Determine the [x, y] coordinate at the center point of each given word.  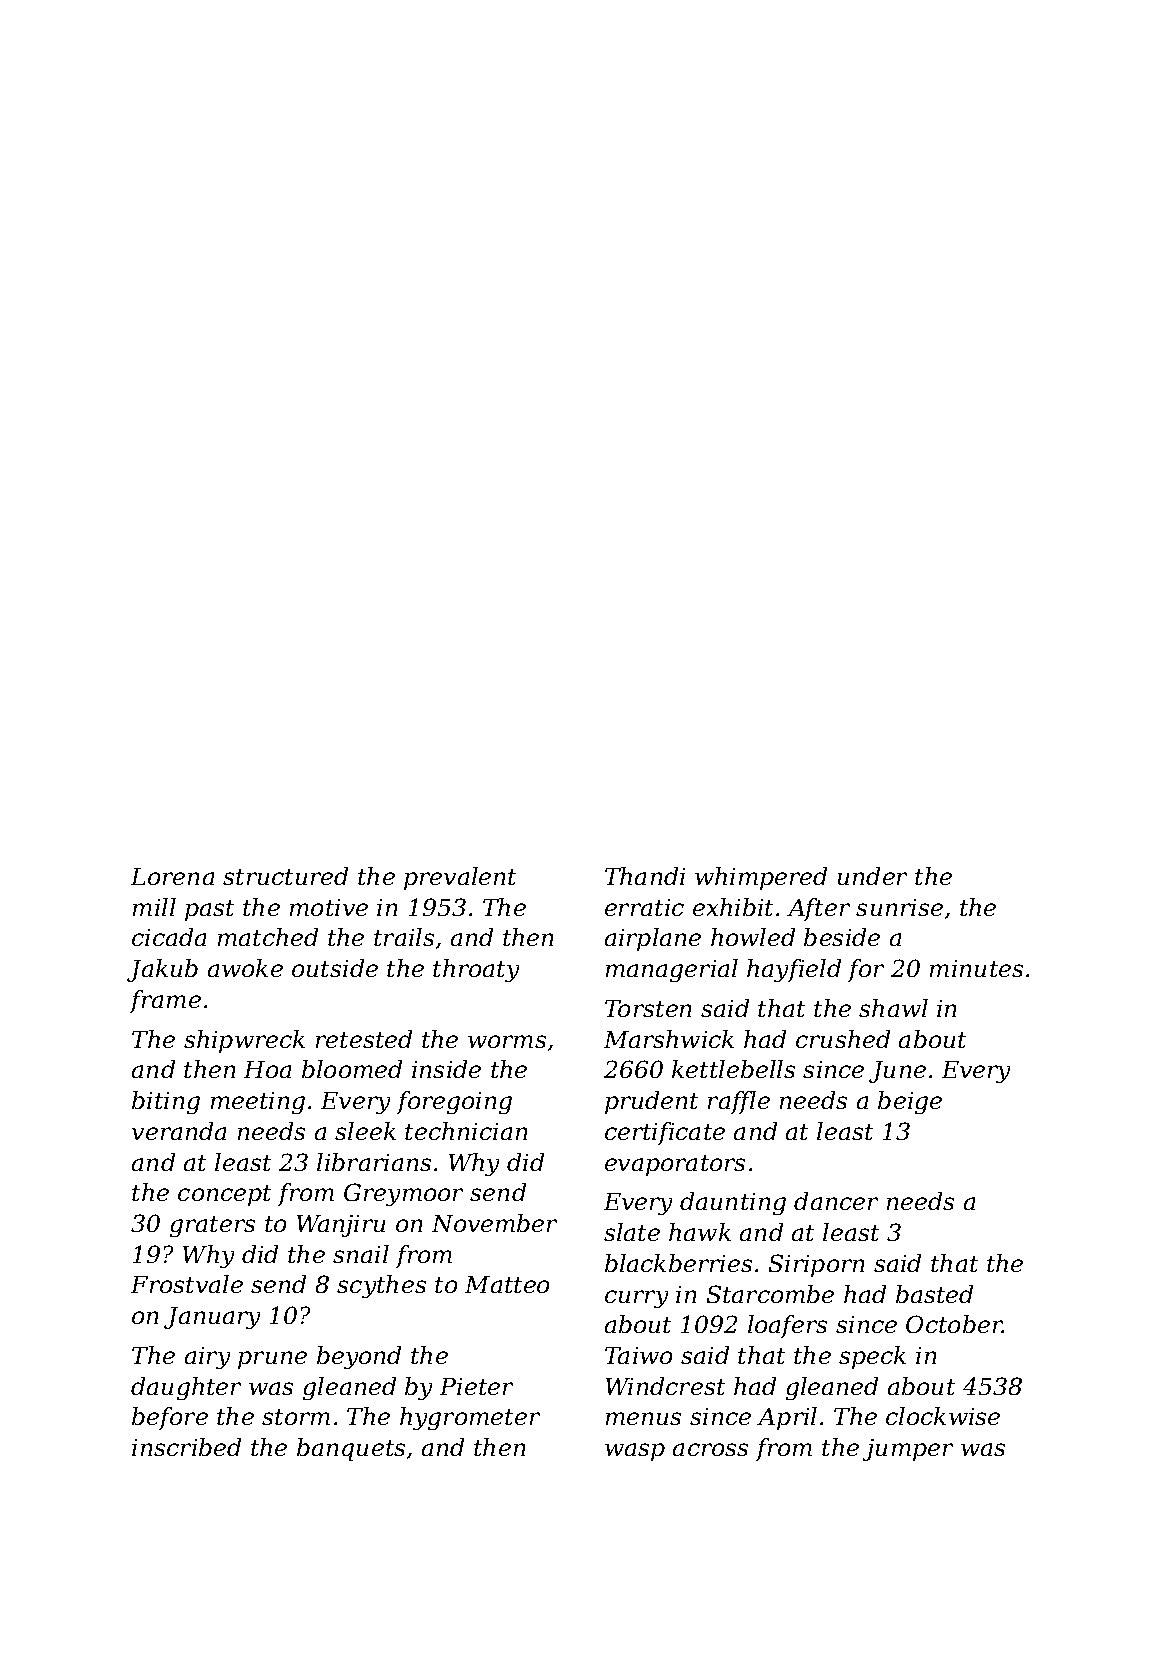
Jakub [162, 970]
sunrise [899, 907]
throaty [476, 970]
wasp [635, 1452]
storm [296, 1417]
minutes [976, 968]
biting [166, 1102]
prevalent [460, 878]
